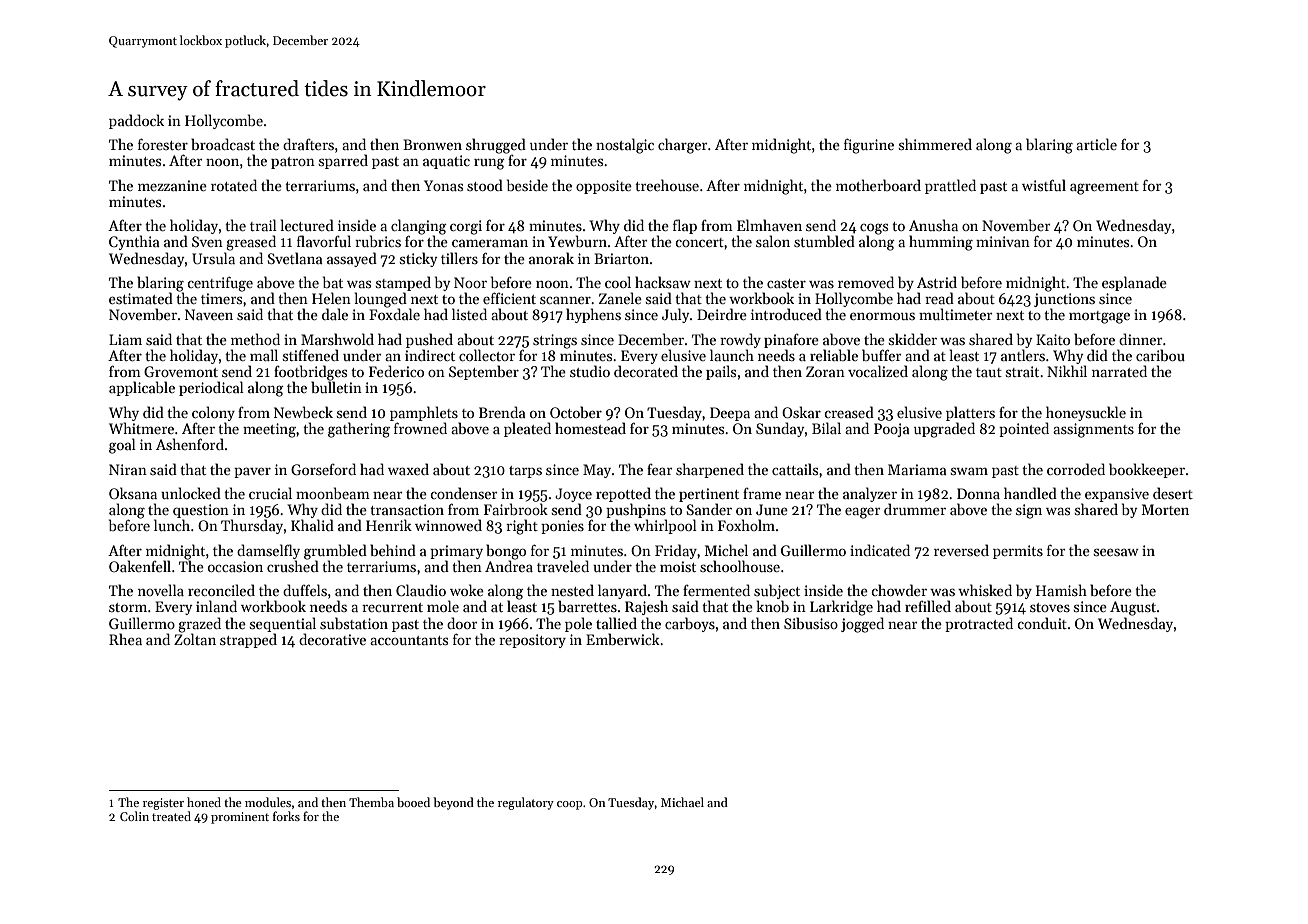  I want to click on narrated, so click(1119, 371).
